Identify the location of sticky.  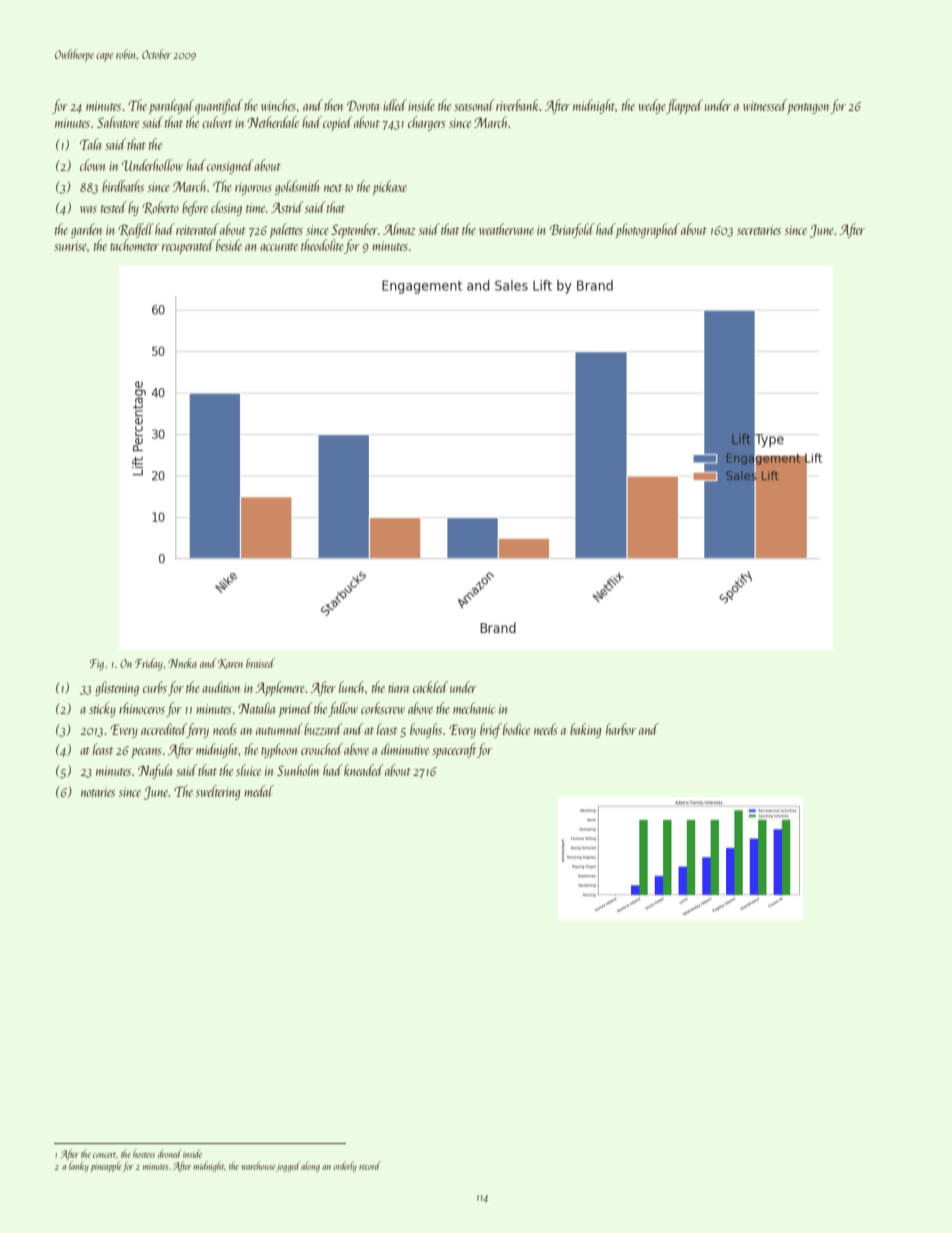
(102, 709).
